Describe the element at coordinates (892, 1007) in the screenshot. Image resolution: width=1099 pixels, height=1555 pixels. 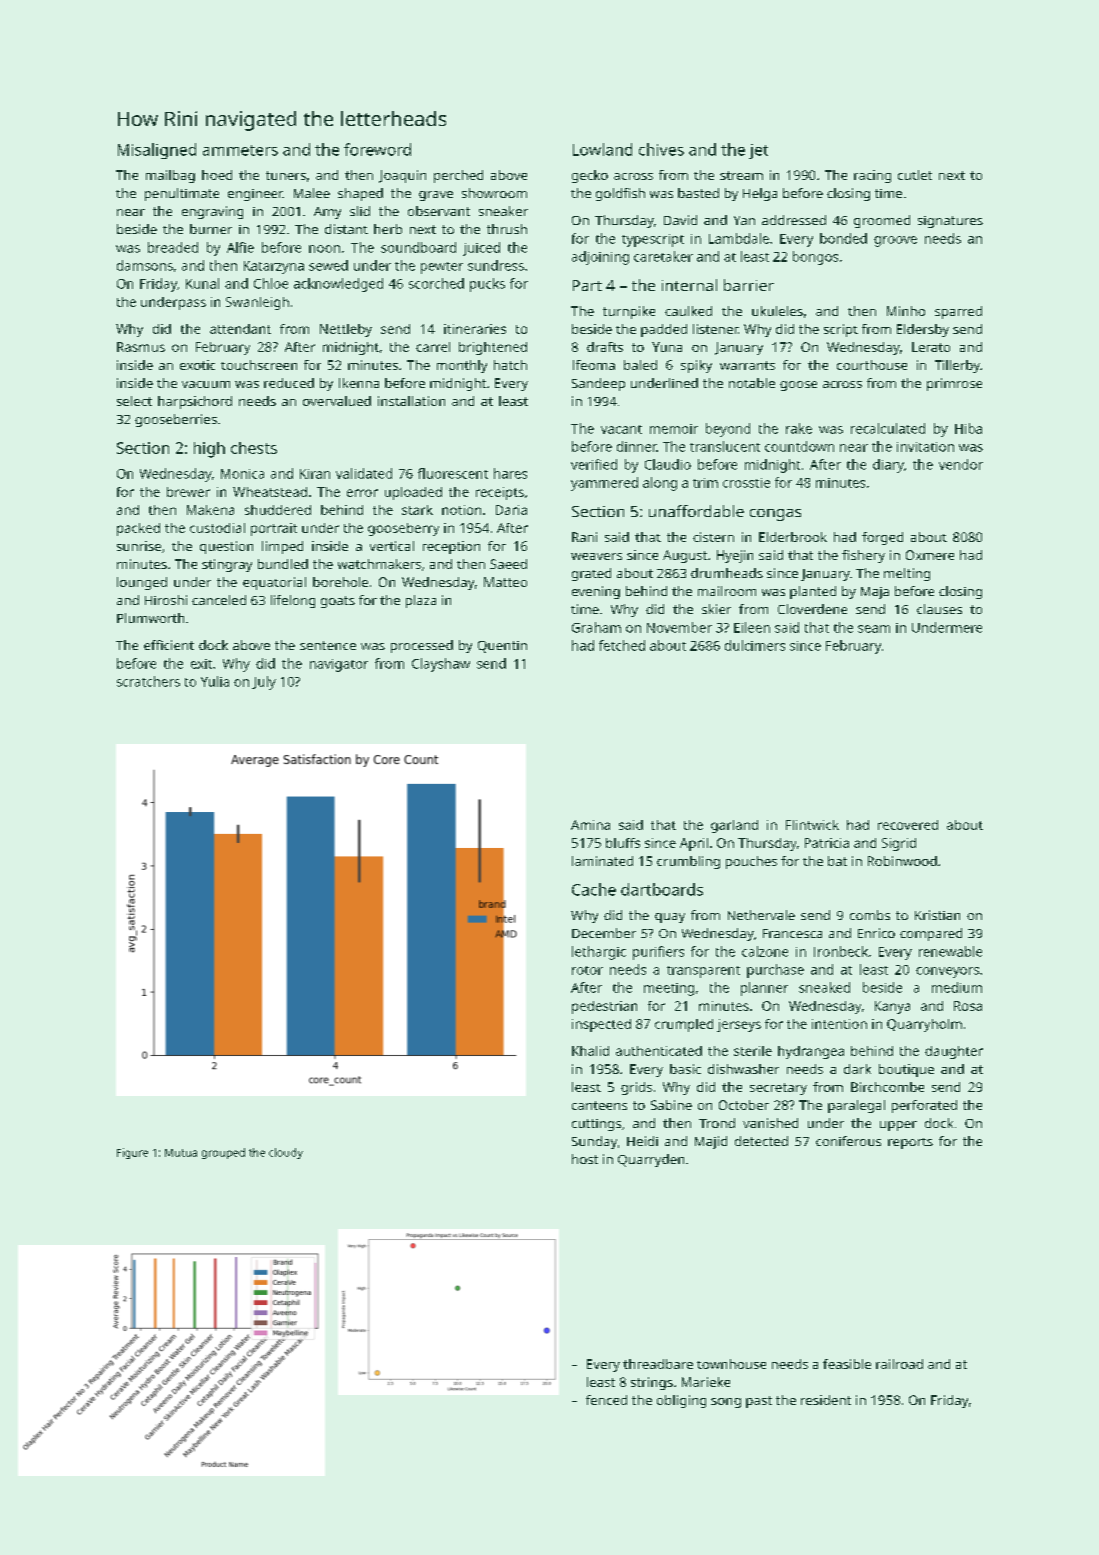
I see `Kanya` at that location.
